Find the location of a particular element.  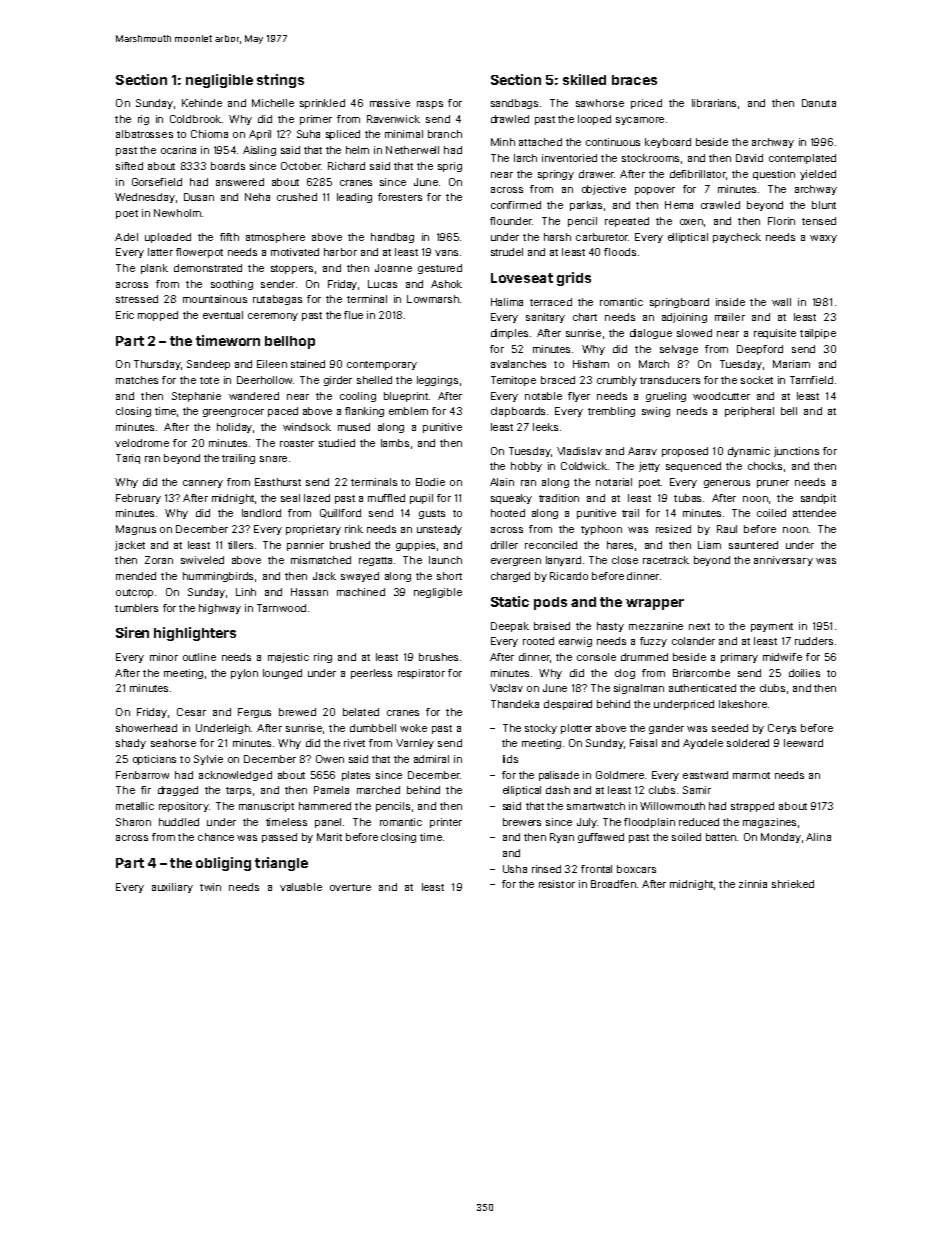

branch is located at coordinates (445, 134).
